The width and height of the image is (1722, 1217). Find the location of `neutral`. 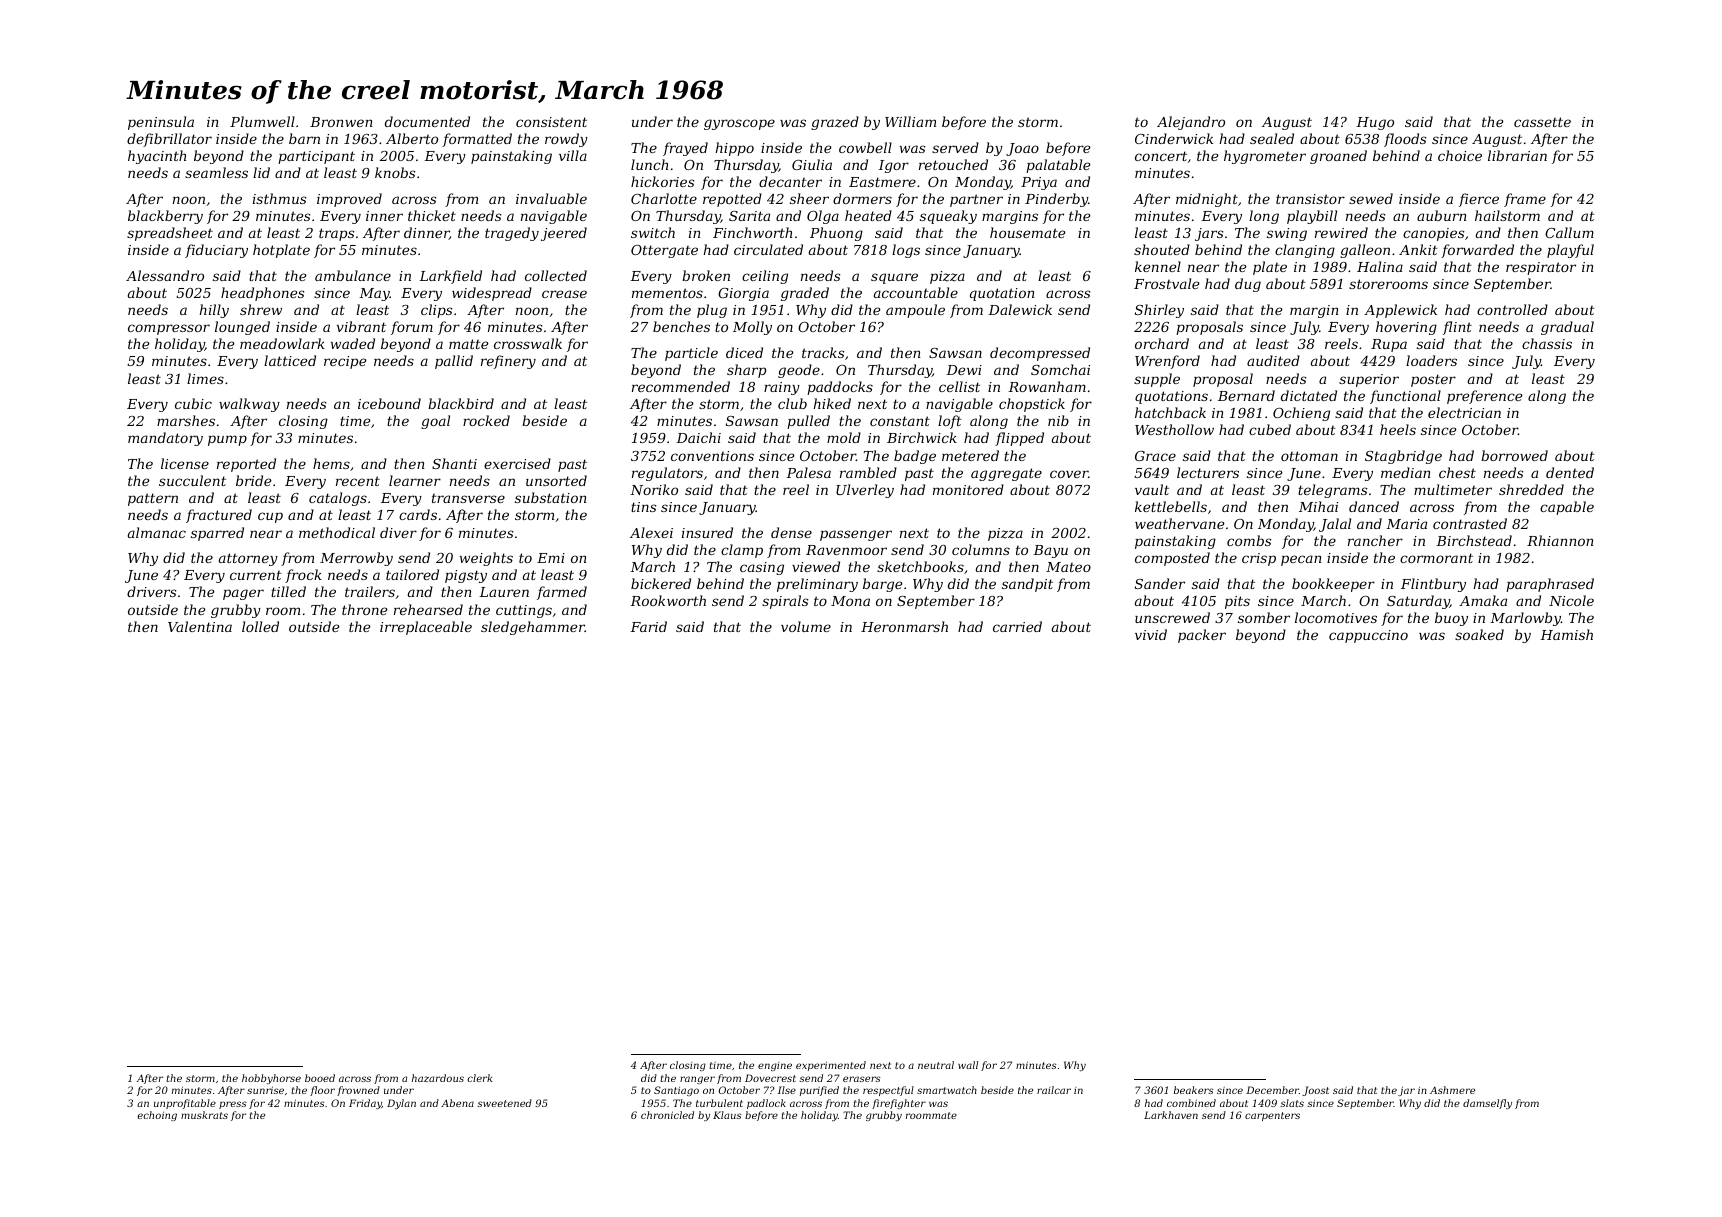

neutral is located at coordinates (936, 1065).
